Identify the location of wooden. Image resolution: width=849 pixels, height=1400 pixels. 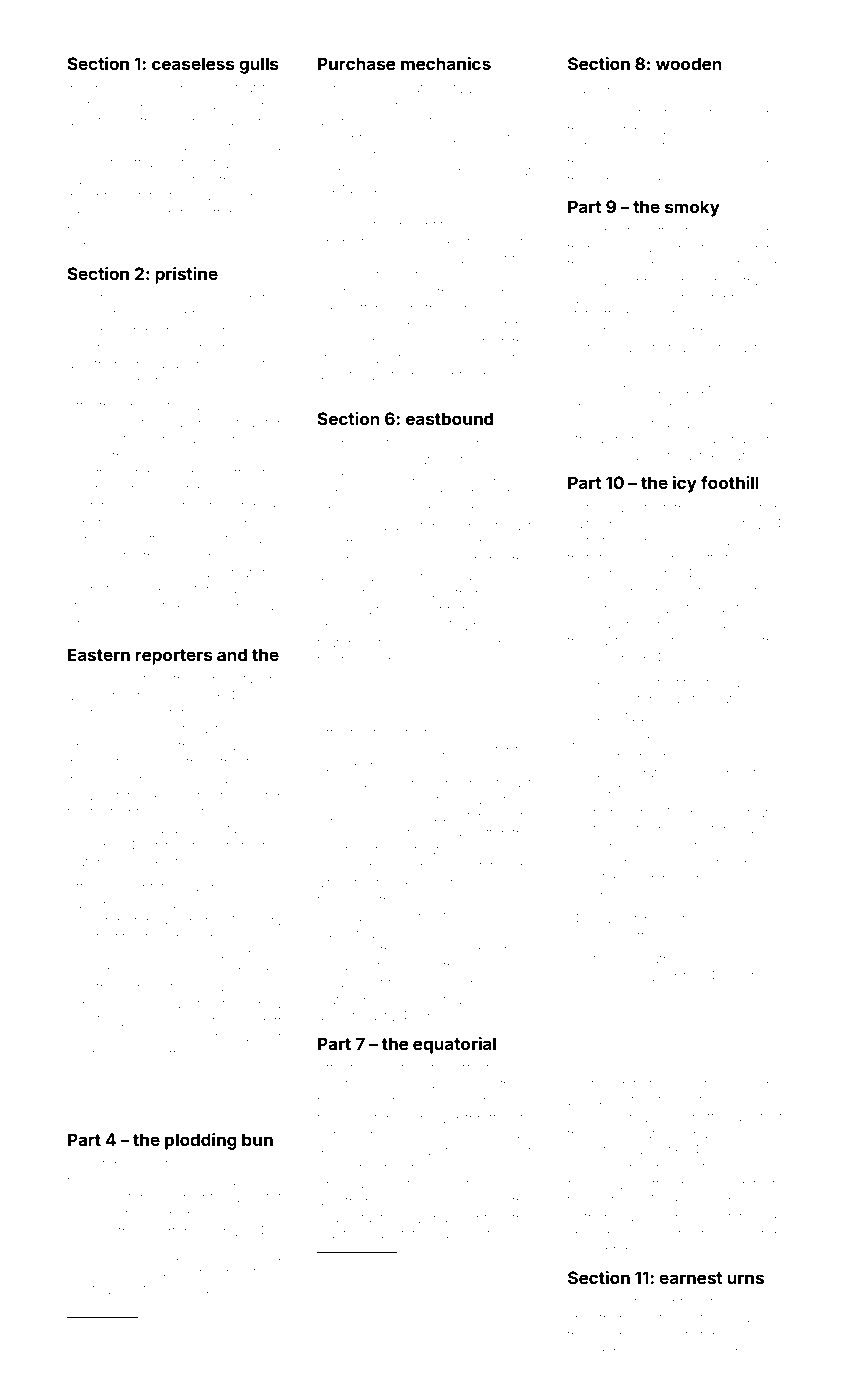
(689, 63).
